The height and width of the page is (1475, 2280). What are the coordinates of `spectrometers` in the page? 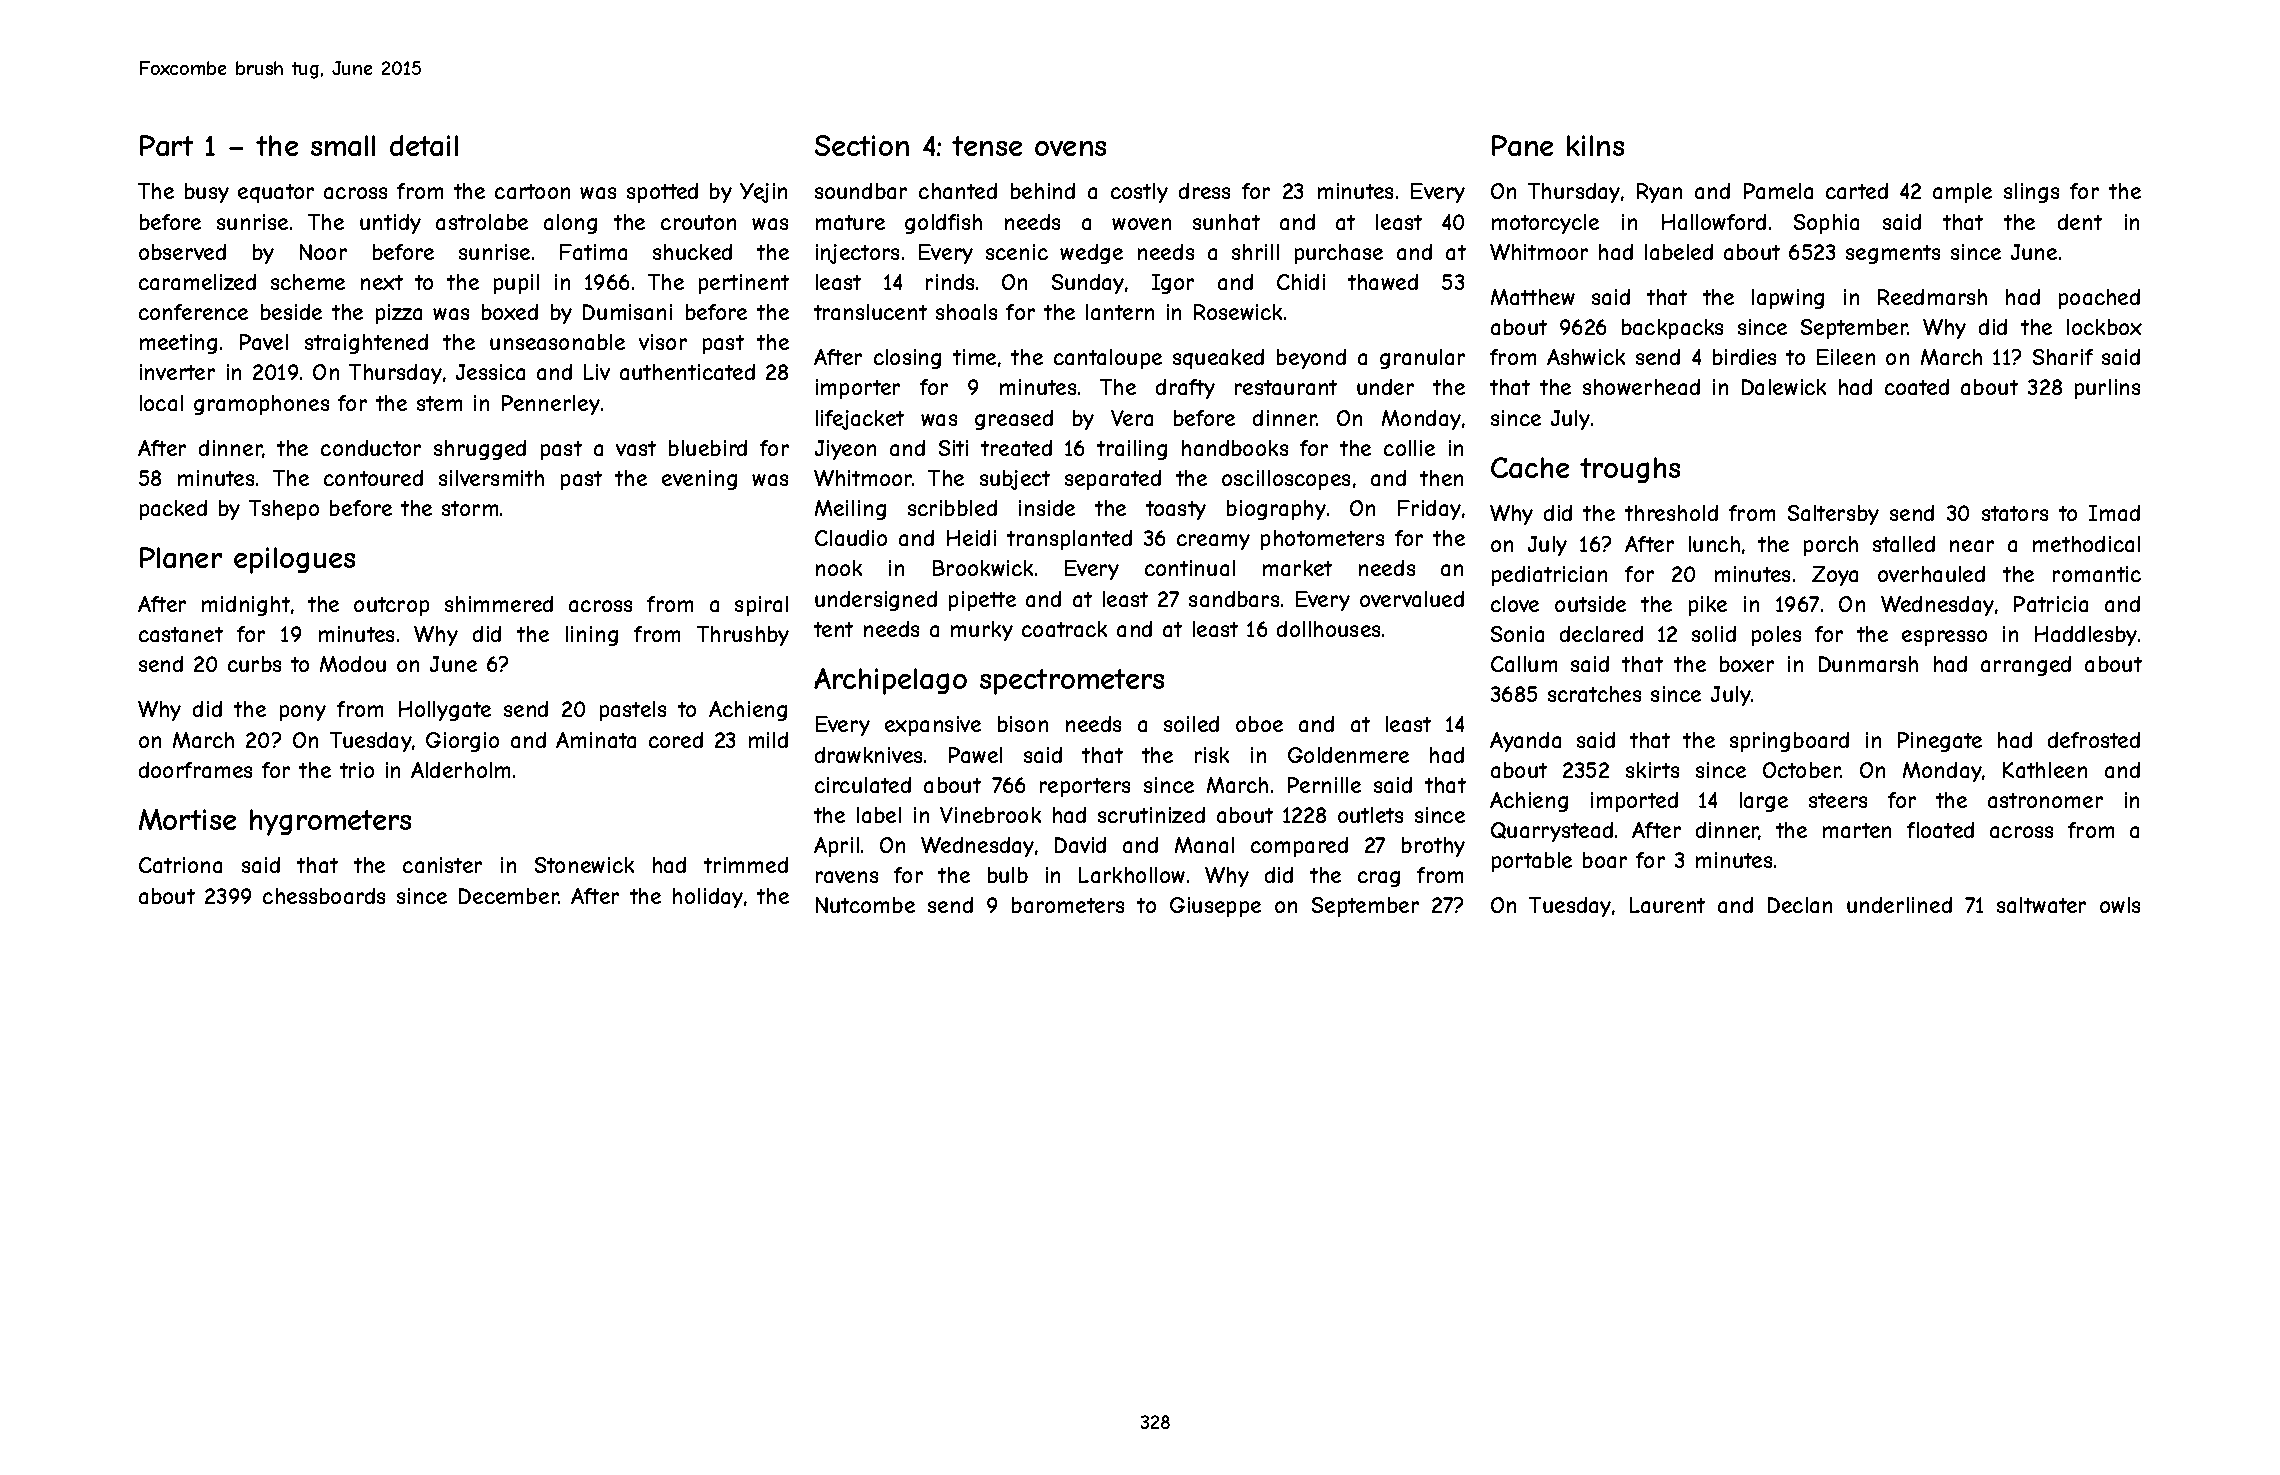 It's located at (1072, 682).
